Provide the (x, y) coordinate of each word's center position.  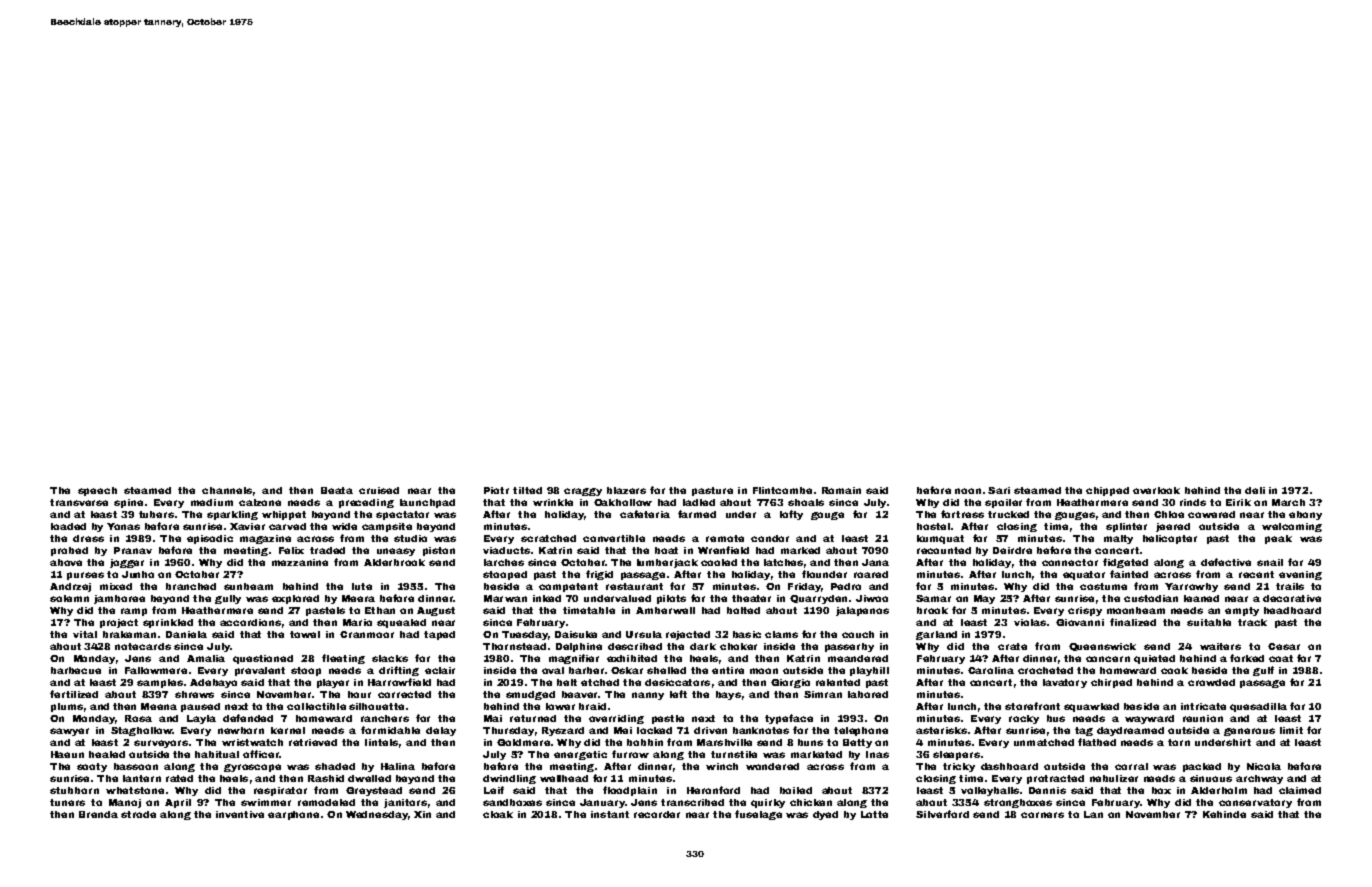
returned (533, 718)
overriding (616, 719)
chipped (1107, 491)
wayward (1149, 719)
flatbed (1097, 742)
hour (359, 694)
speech (97, 491)
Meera (358, 598)
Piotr (496, 490)
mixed (116, 586)
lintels (381, 742)
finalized (1133, 622)
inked (547, 598)
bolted (743, 610)
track (1252, 622)
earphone (293, 815)
